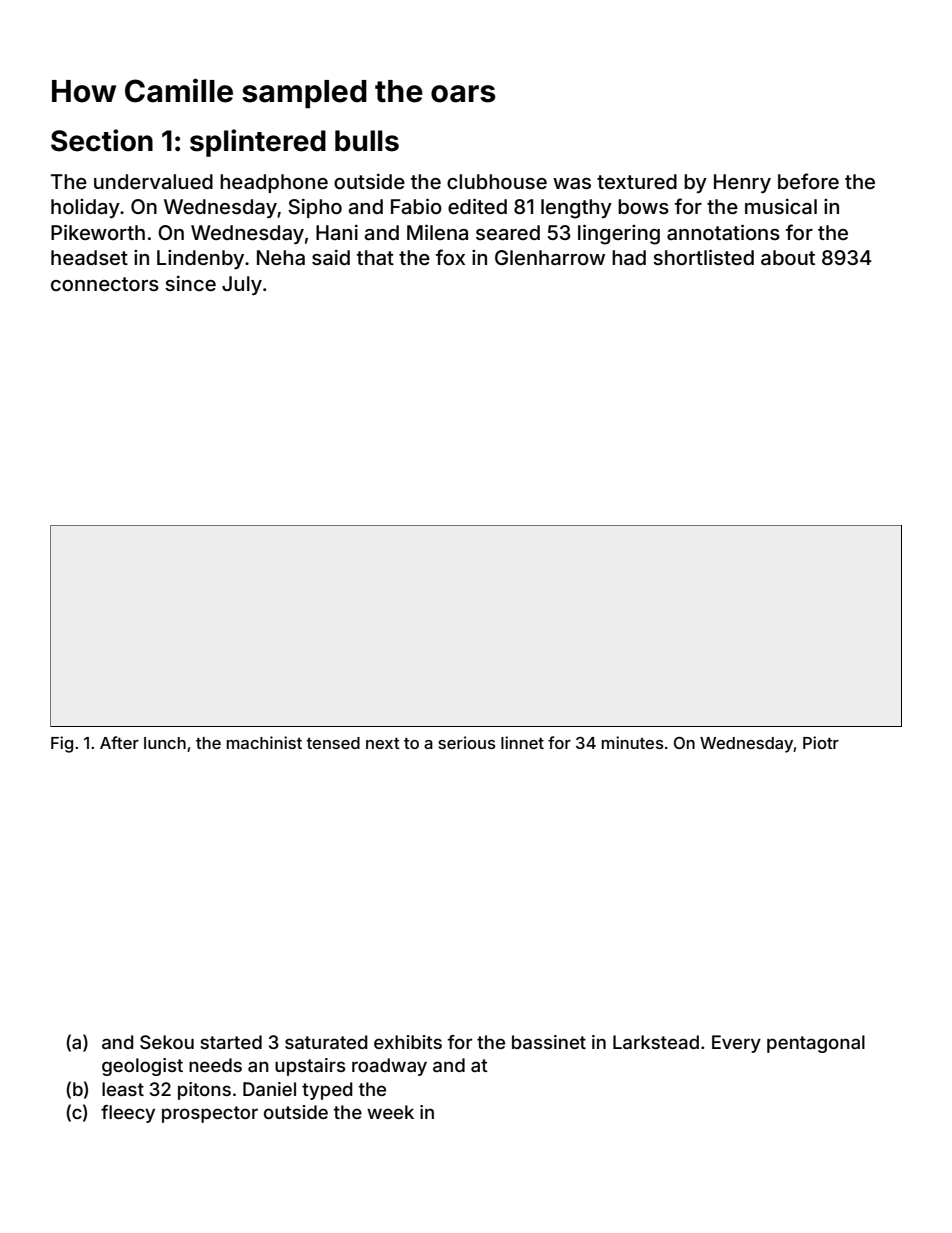 This screenshot has height=1233, width=952. I want to click on Section, so click(102, 140).
